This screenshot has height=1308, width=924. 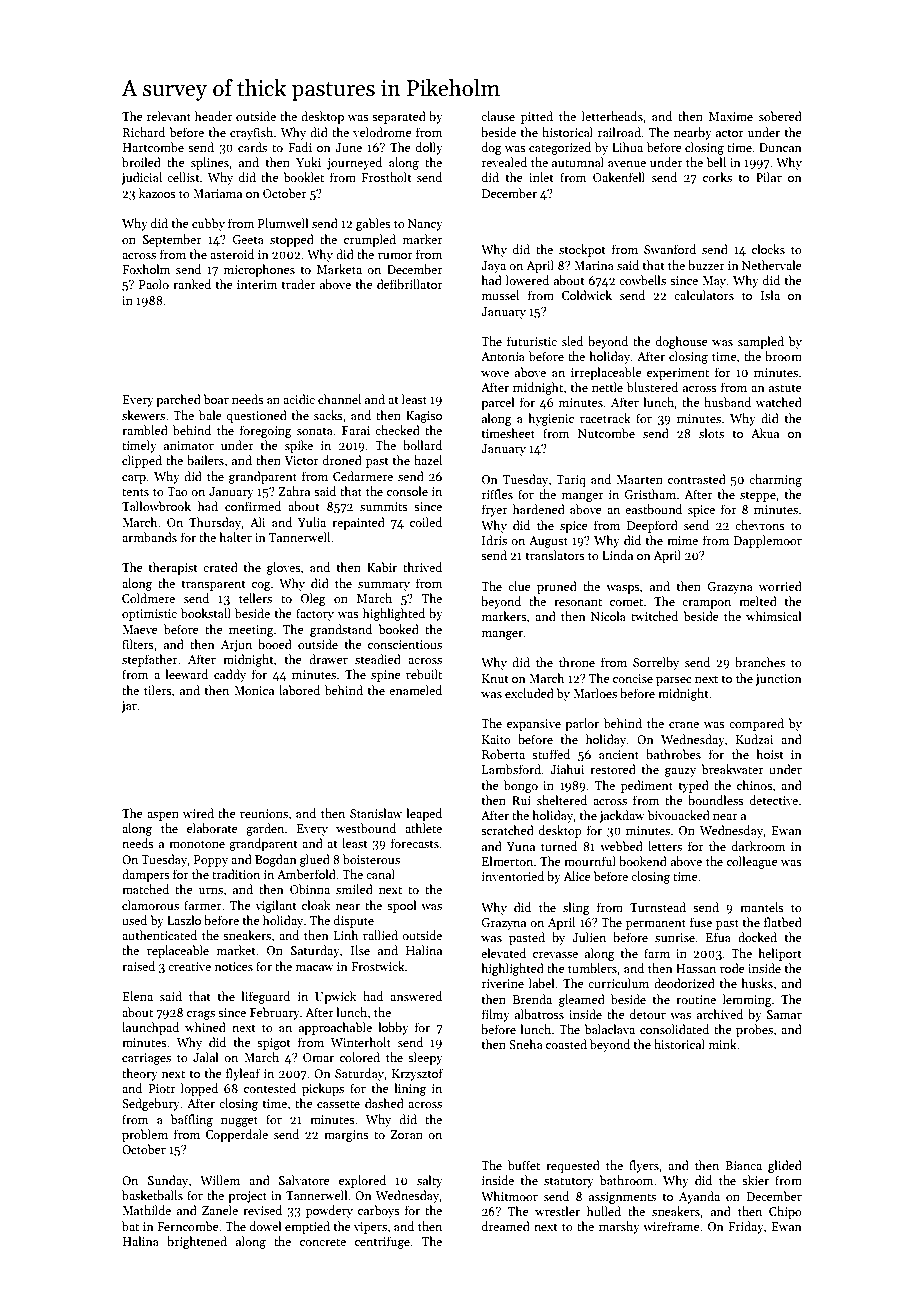 I want to click on labored, so click(x=299, y=690).
